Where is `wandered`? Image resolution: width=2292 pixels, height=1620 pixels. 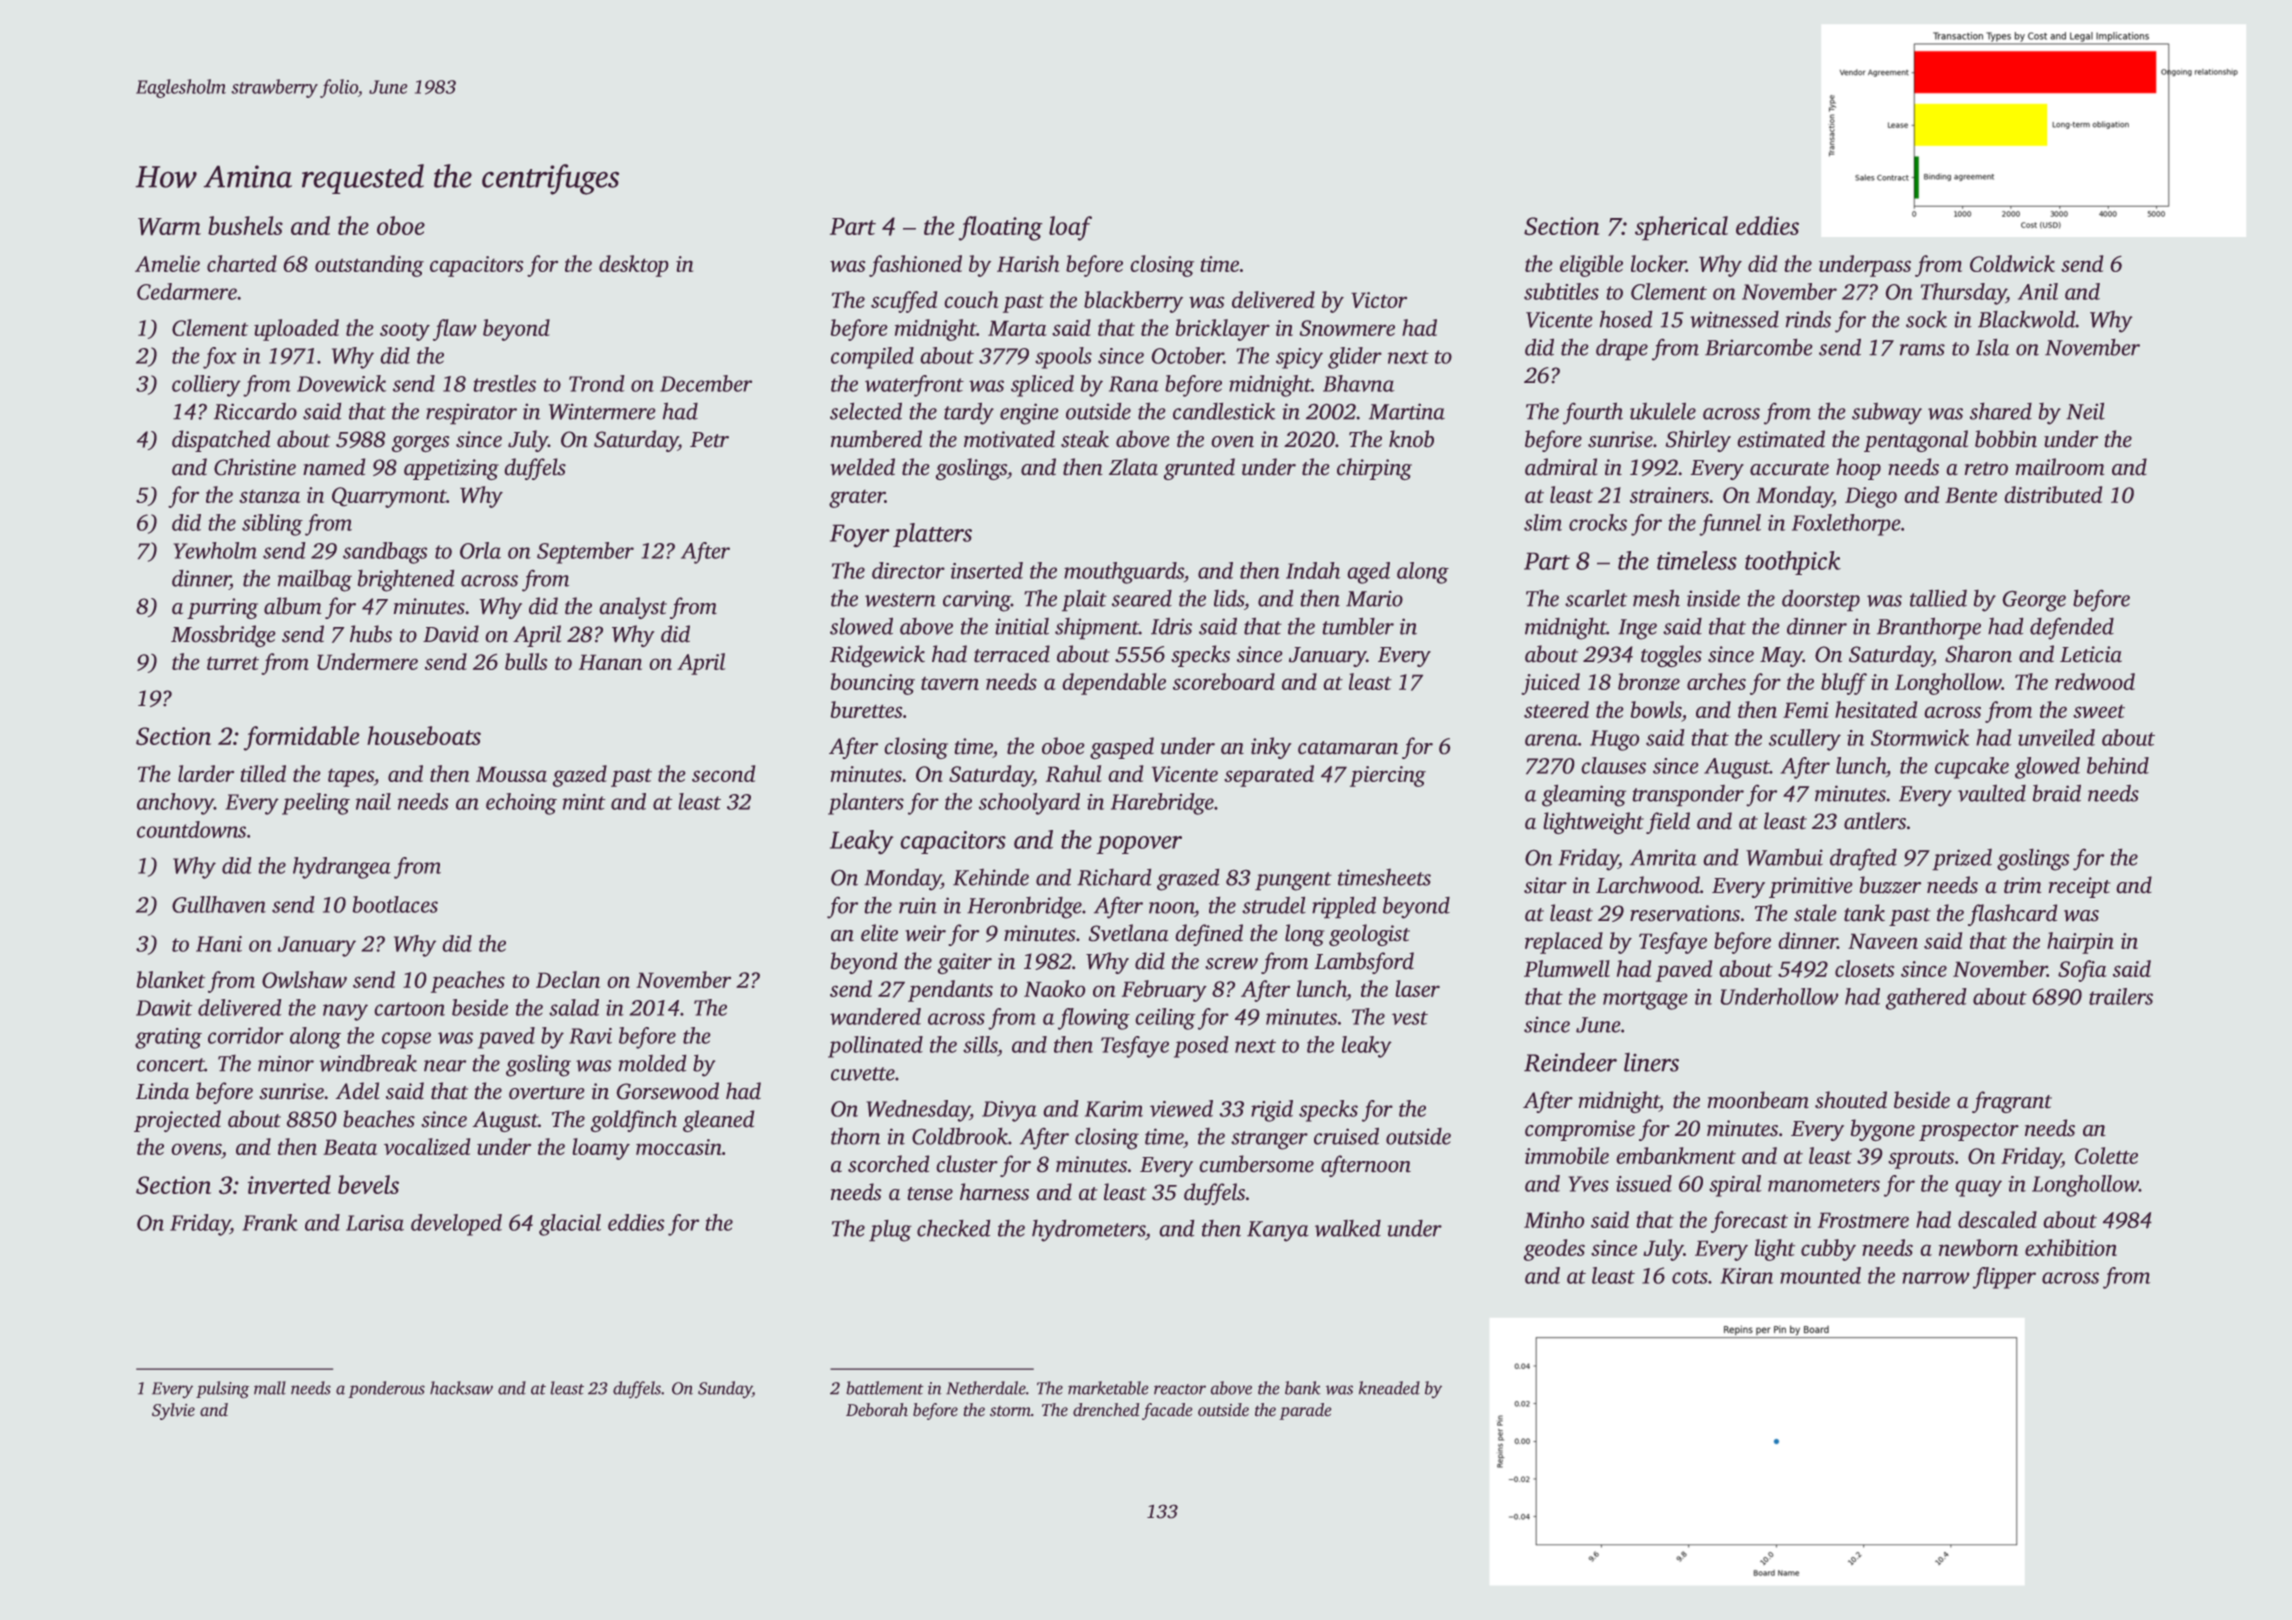 wandered is located at coordinates (875, 1016).
